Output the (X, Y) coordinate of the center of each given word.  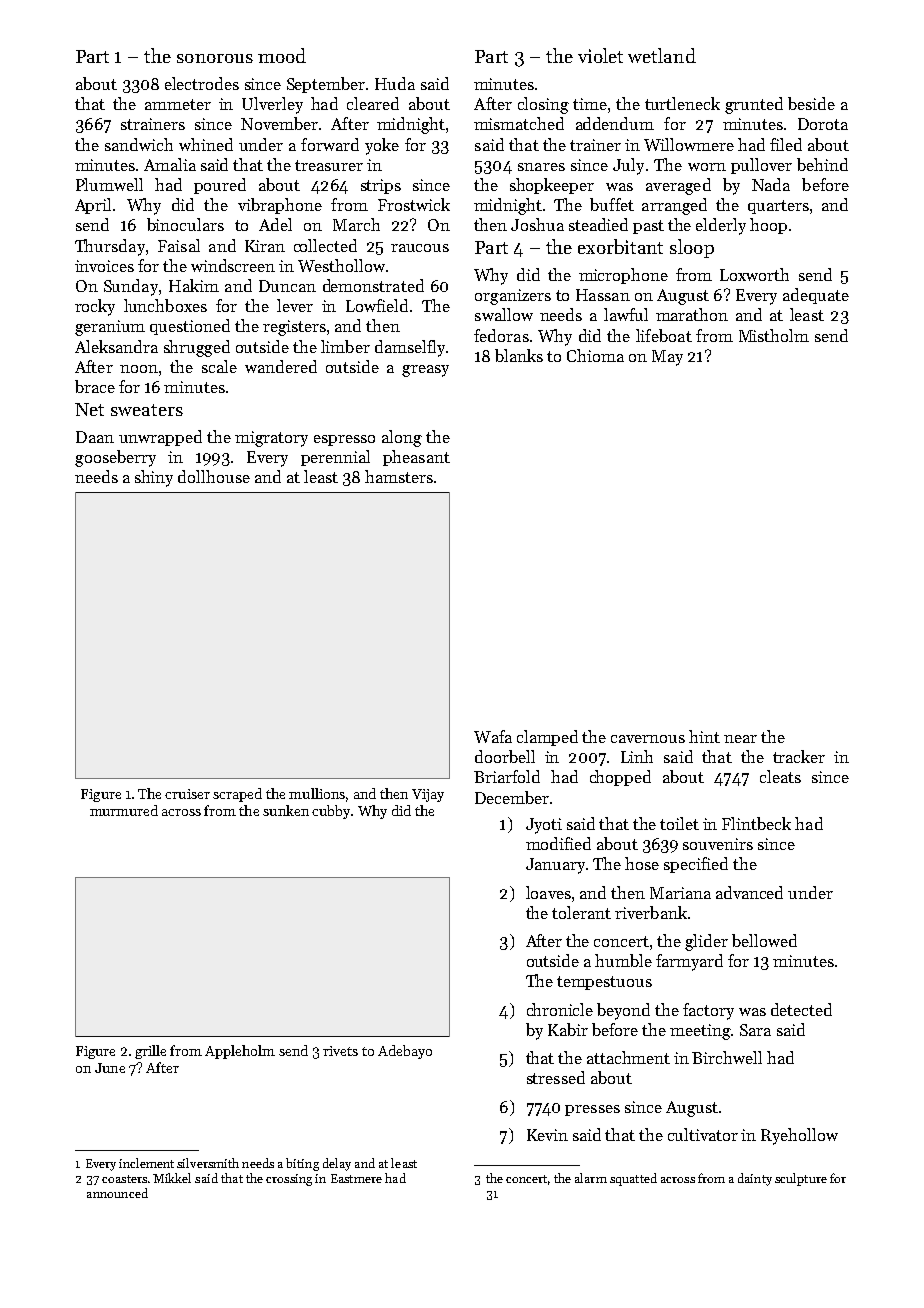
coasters (124, 1179)
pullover (761, 166)
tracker (799, 756)
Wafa (493, 736)
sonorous (215, 58)
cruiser (187, 794)
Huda (395, 83)
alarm (591, 1178)
